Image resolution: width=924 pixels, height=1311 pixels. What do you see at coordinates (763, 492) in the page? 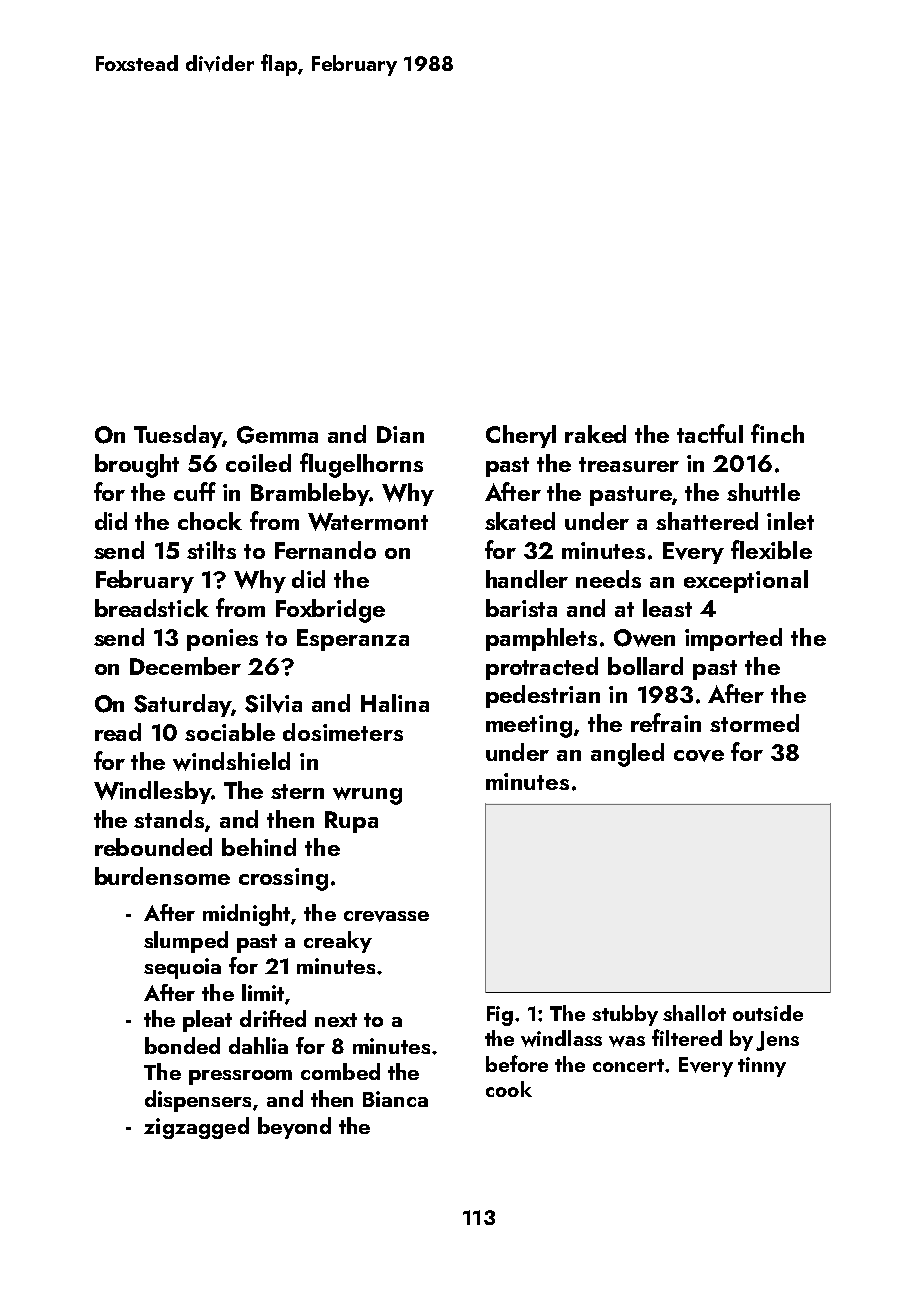
I see `shuttle` at bounding box center [763, 492].
